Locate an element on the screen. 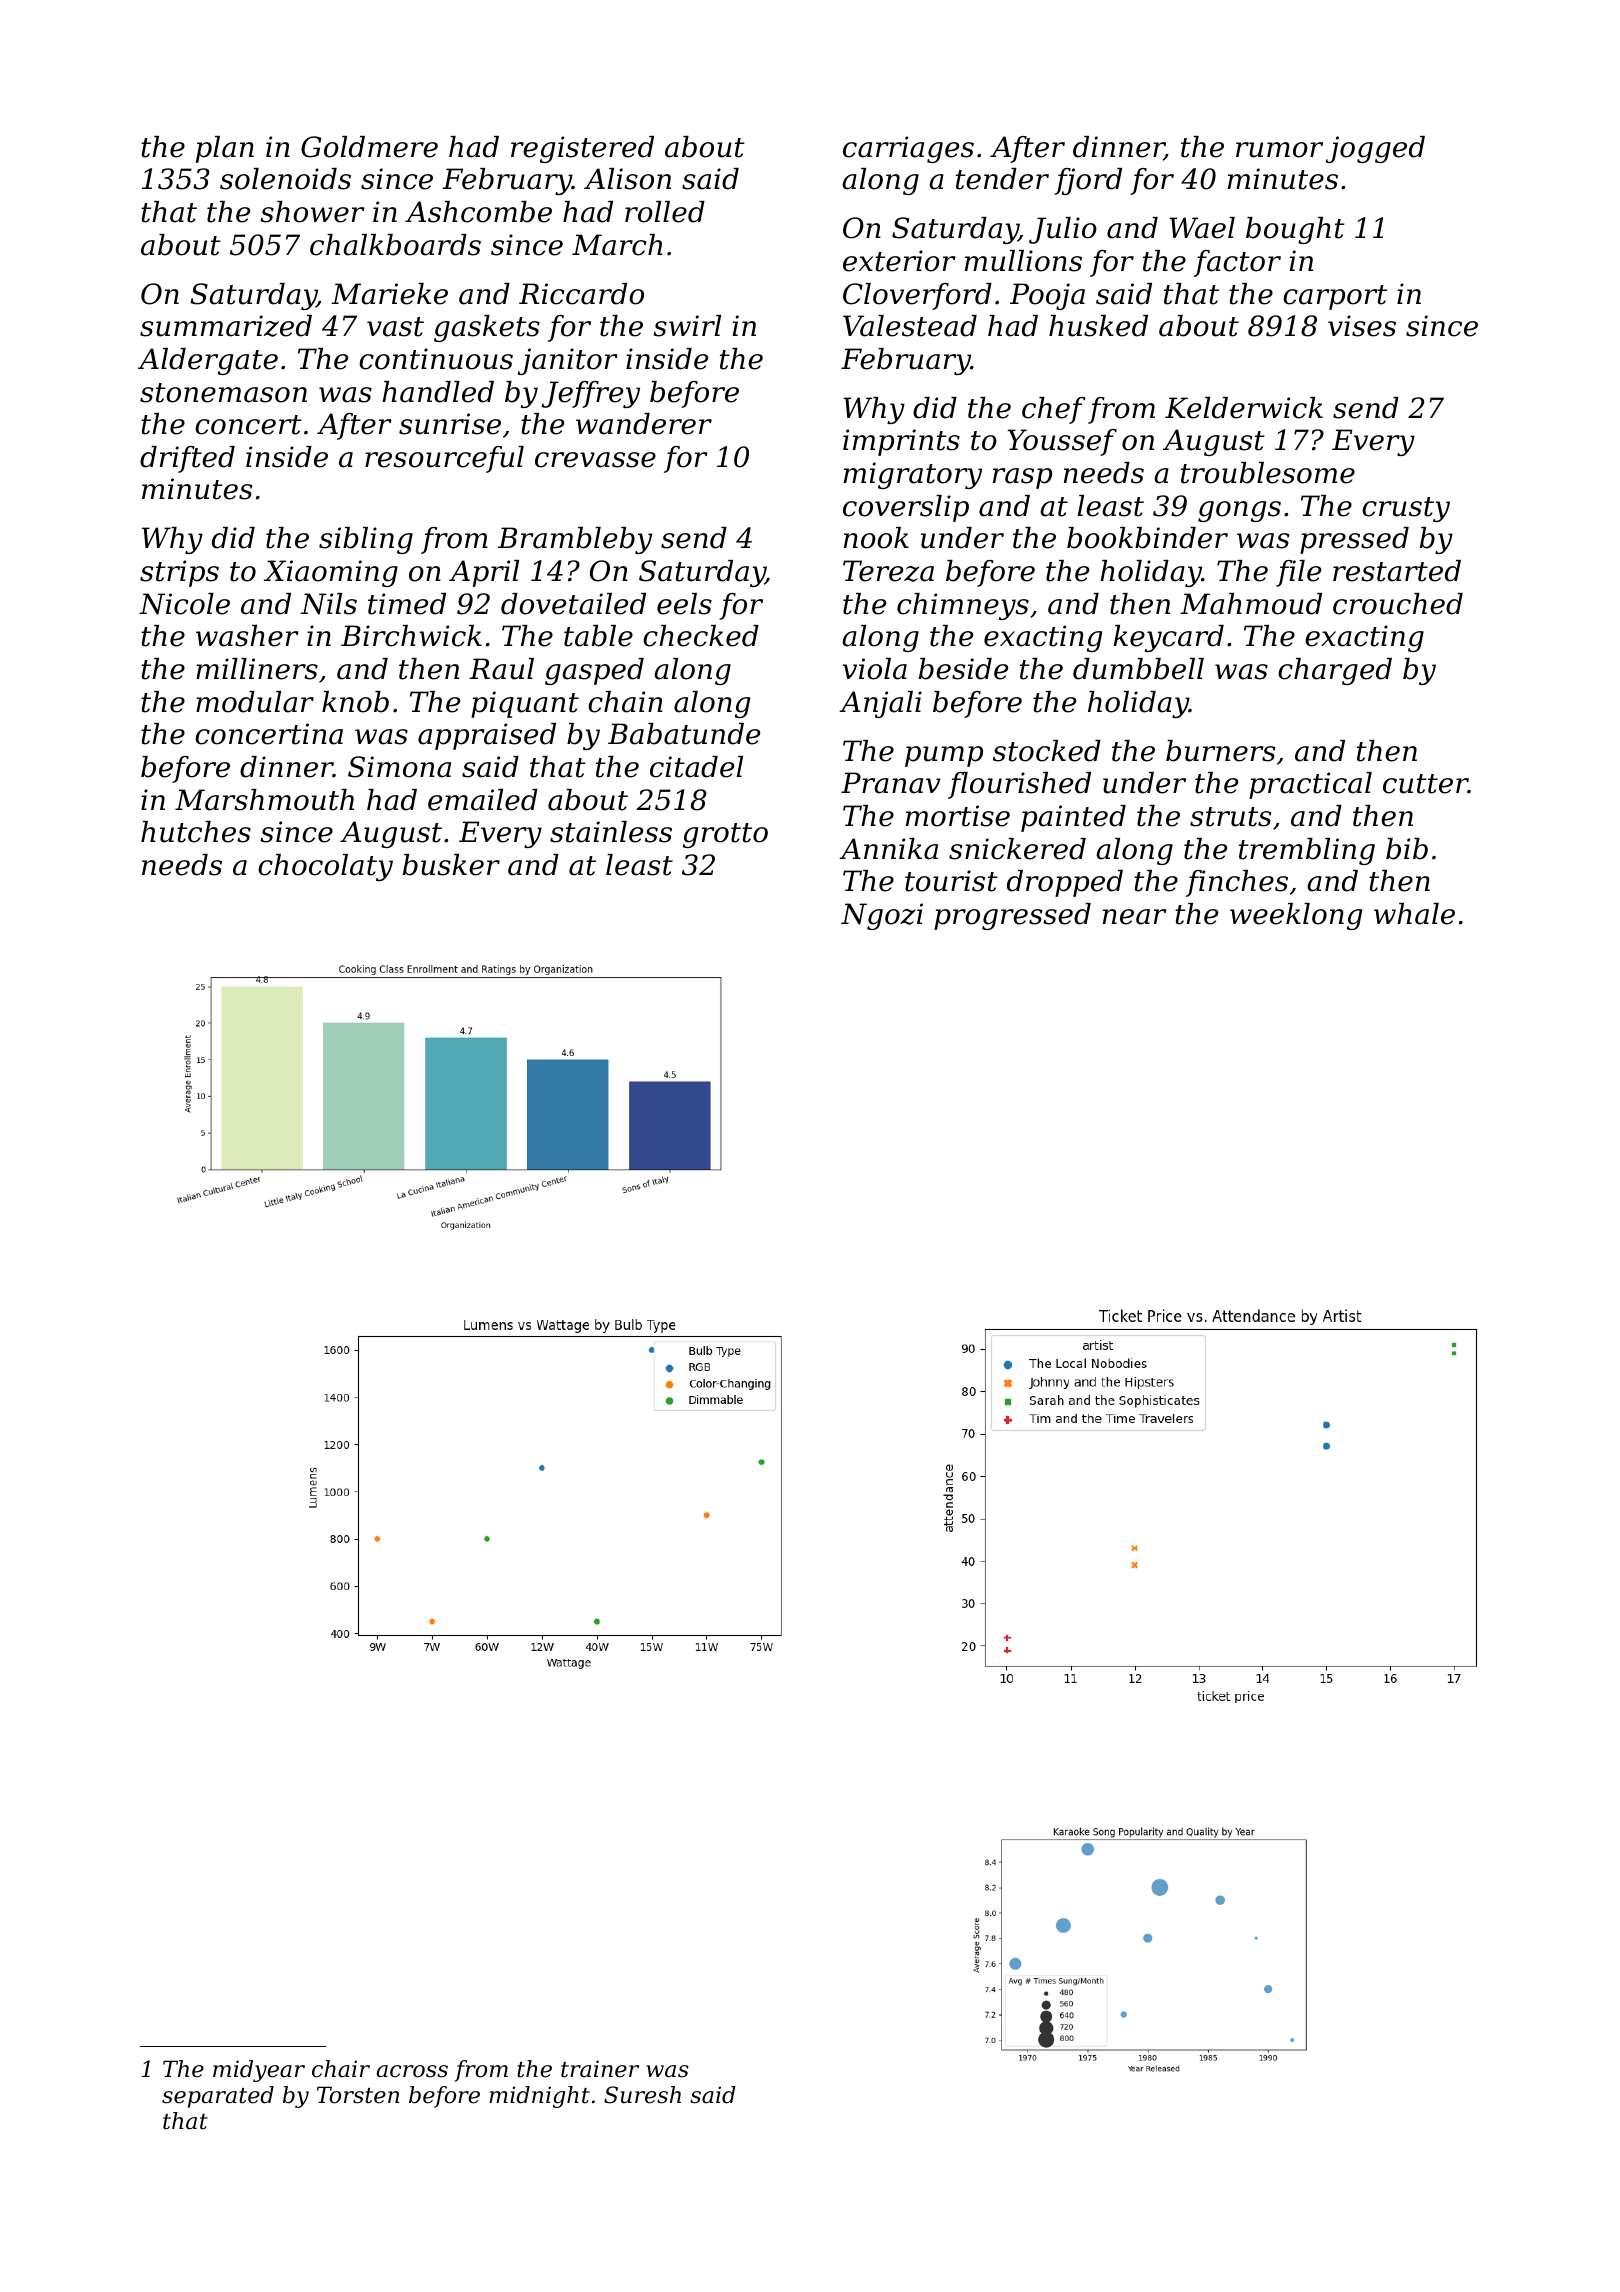 The image size is (1620, 2292). plan is located at coordinates (225, 149).
